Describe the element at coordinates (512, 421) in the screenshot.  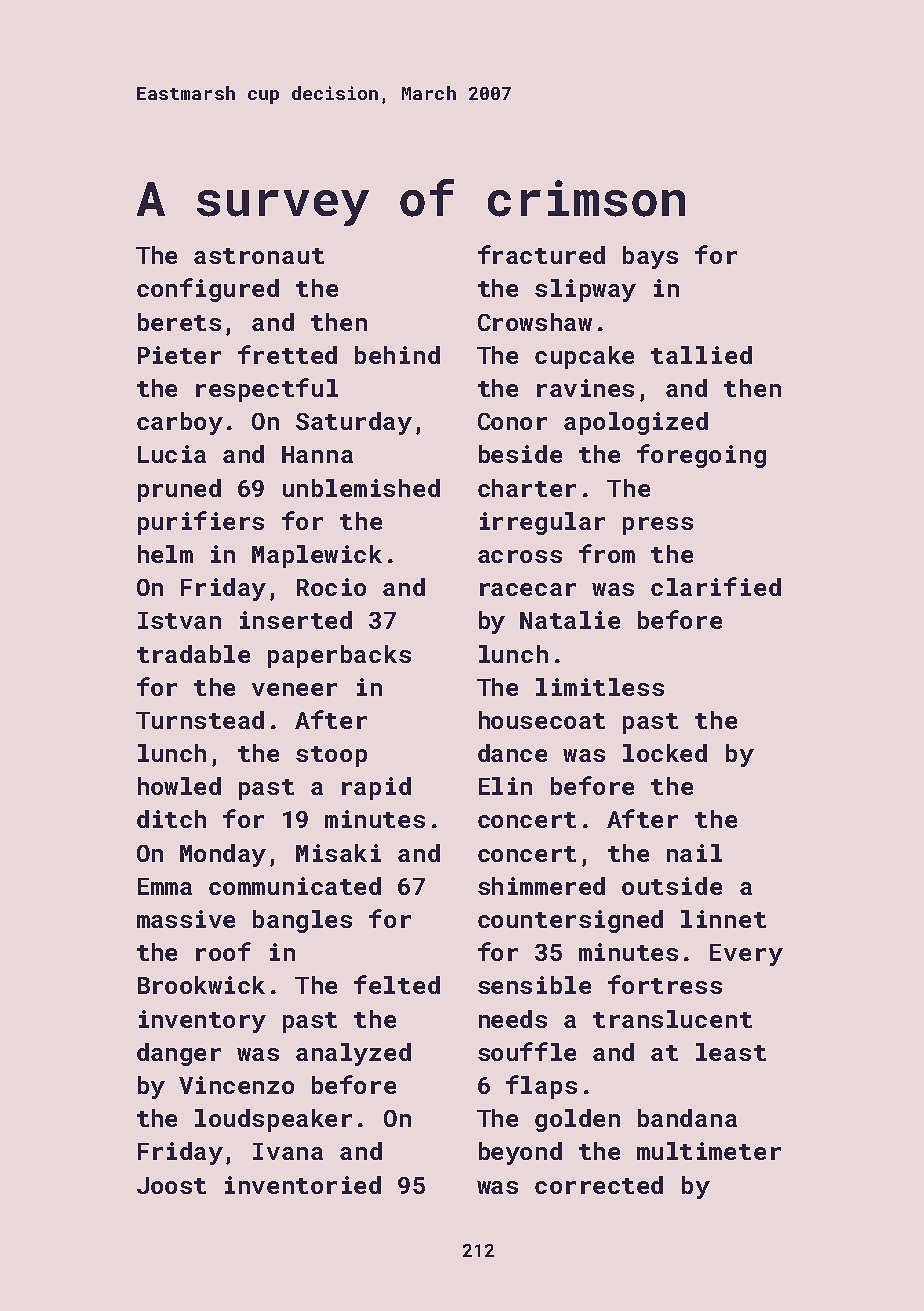
I see `Conor` at that location.
